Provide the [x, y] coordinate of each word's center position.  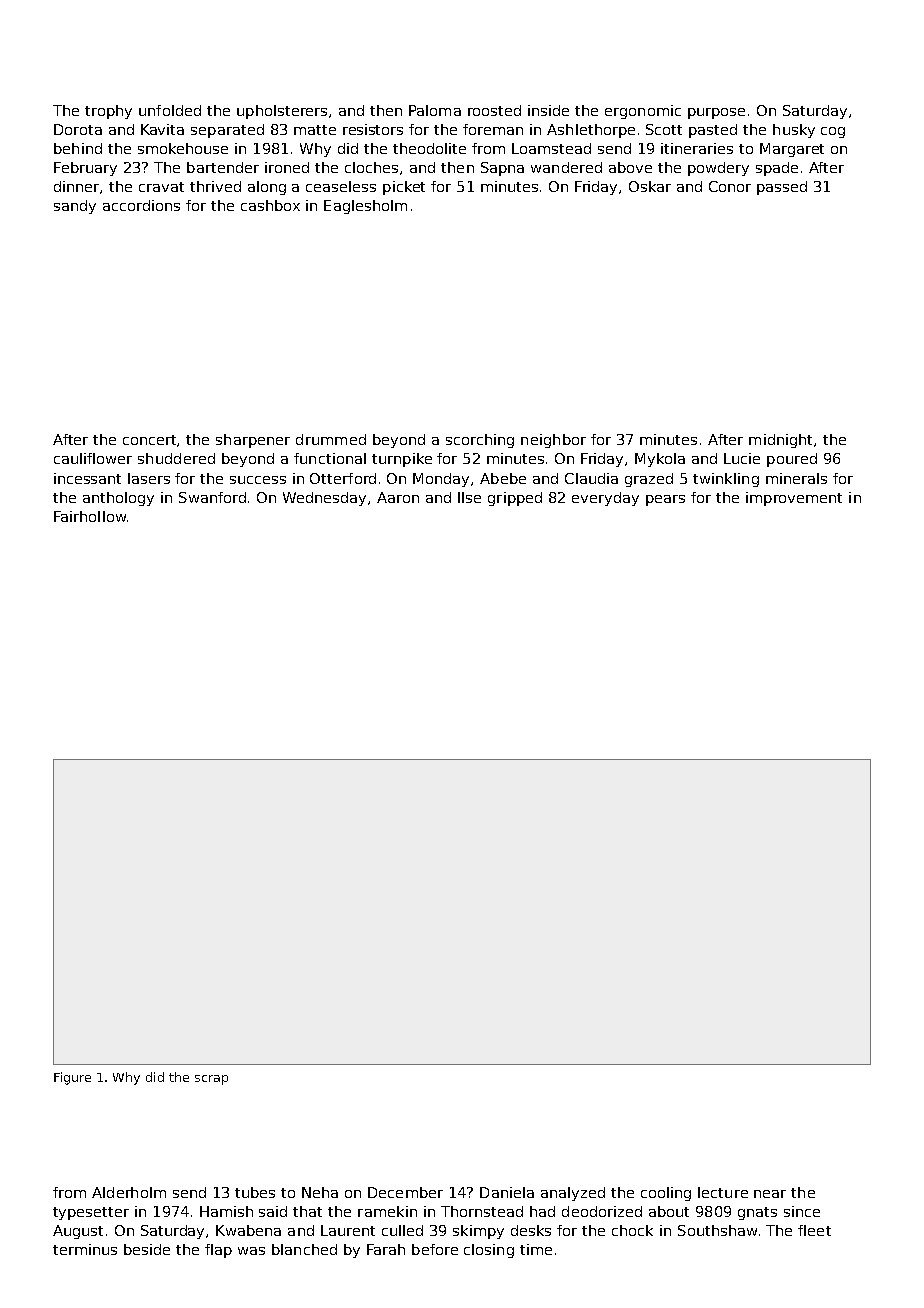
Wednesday [324, 499]
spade [777, 169]
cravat [161, 187]
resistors [373, 129]
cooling [666, 1194]
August [78, 1232]
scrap [211, 1080]
